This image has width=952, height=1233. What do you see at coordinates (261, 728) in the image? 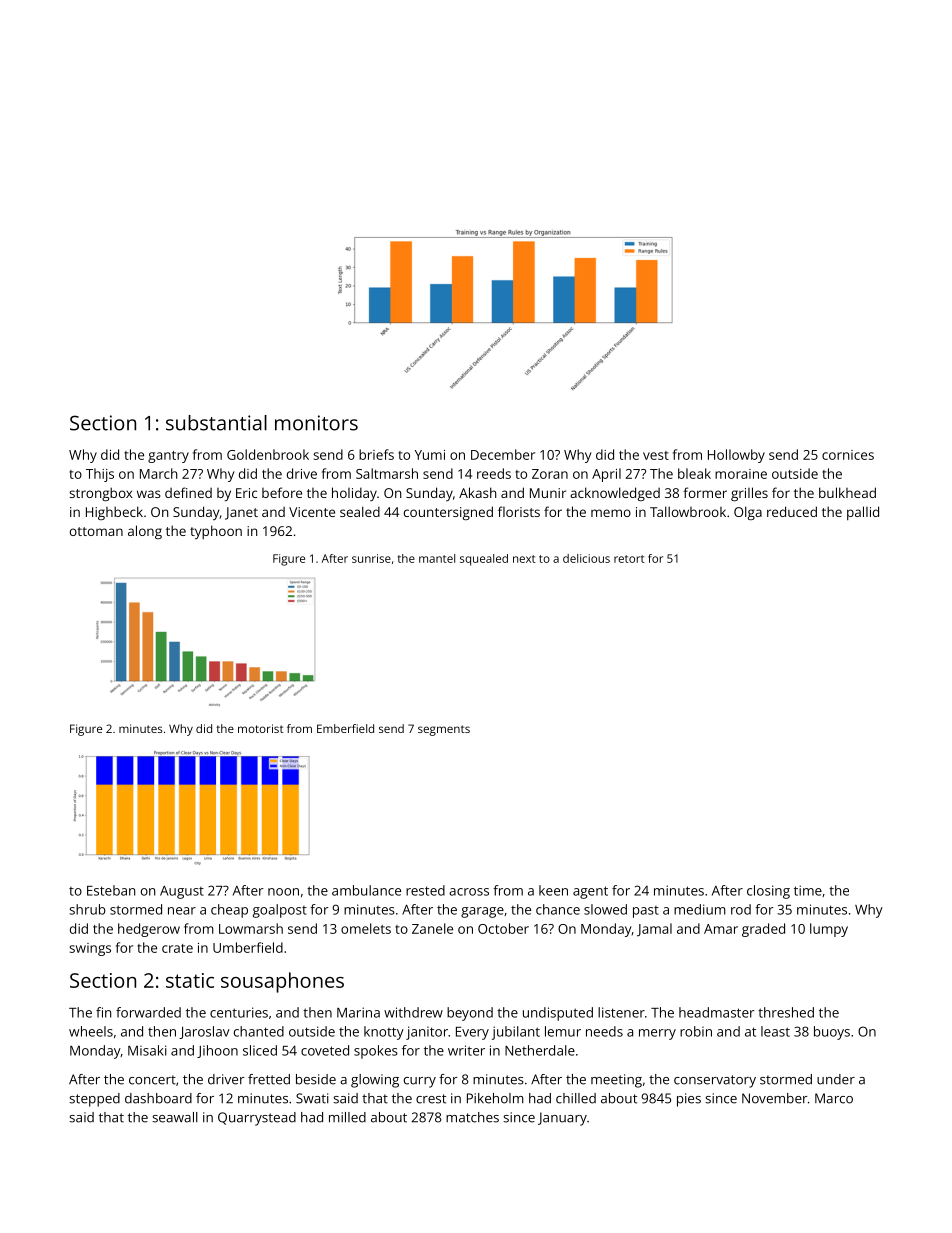
I see `motorist` at bounding box center [261, 728].
